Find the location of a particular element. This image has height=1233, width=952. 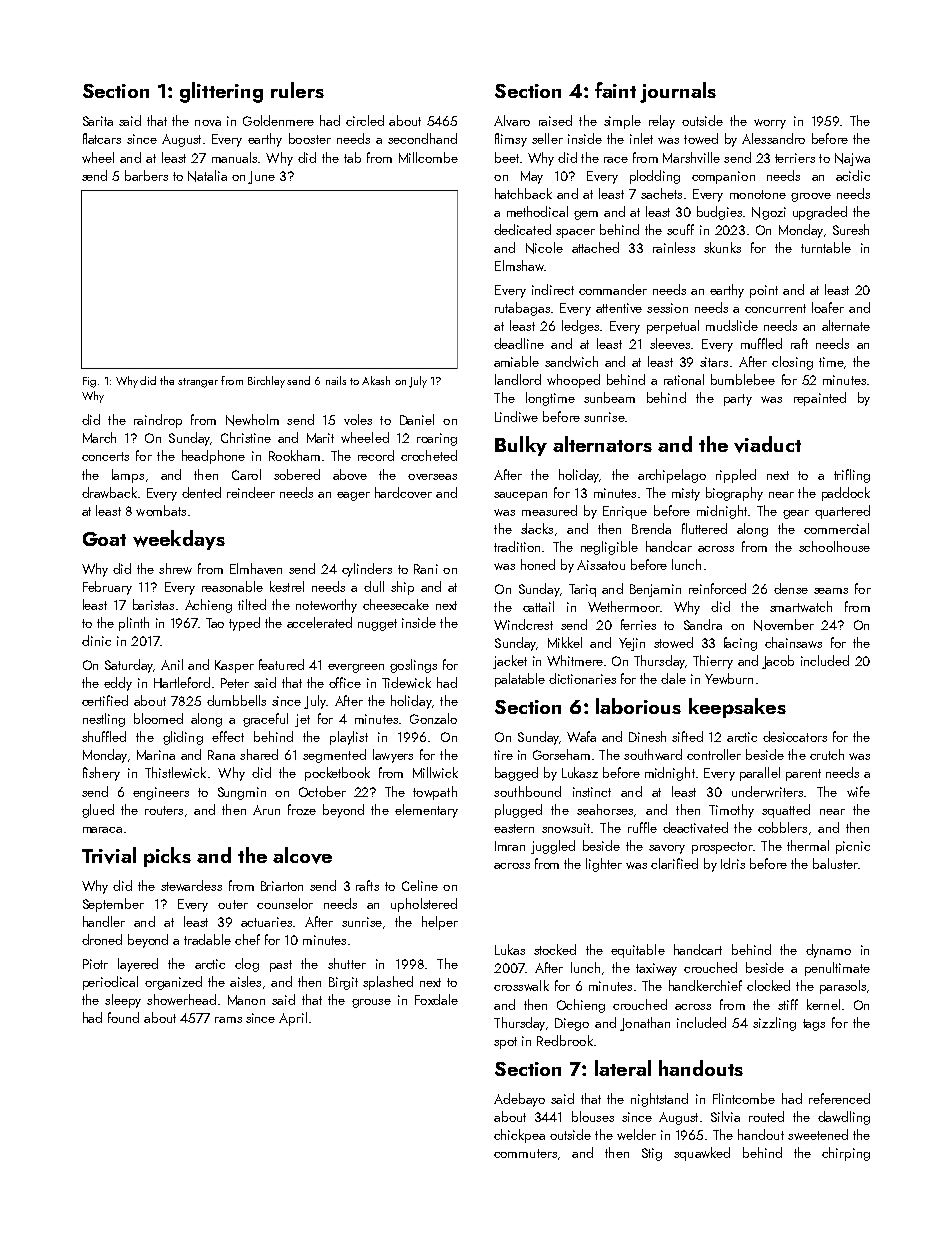

rulers is located at coordinates (297, 90).
